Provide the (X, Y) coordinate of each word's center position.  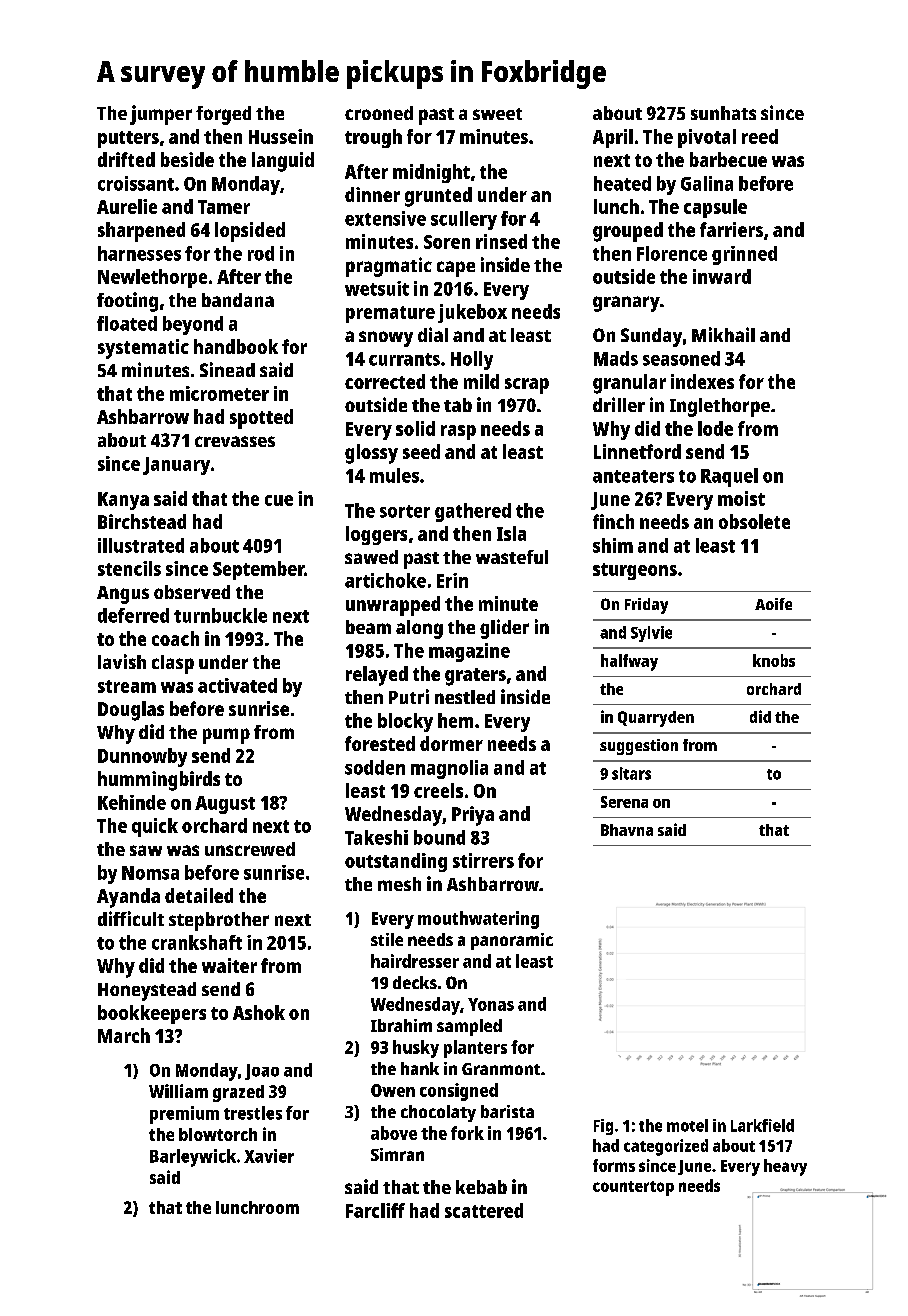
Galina (707, 183)
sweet (497, 114)
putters (128, 139)
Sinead (227, 369)
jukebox (472, 313)
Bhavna (627, 830)
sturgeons (635, 571)
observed (192, 592)
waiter (229, 965)
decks (415, 982)
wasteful (512, 557)
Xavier (269, 1156)
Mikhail (723, 334)
